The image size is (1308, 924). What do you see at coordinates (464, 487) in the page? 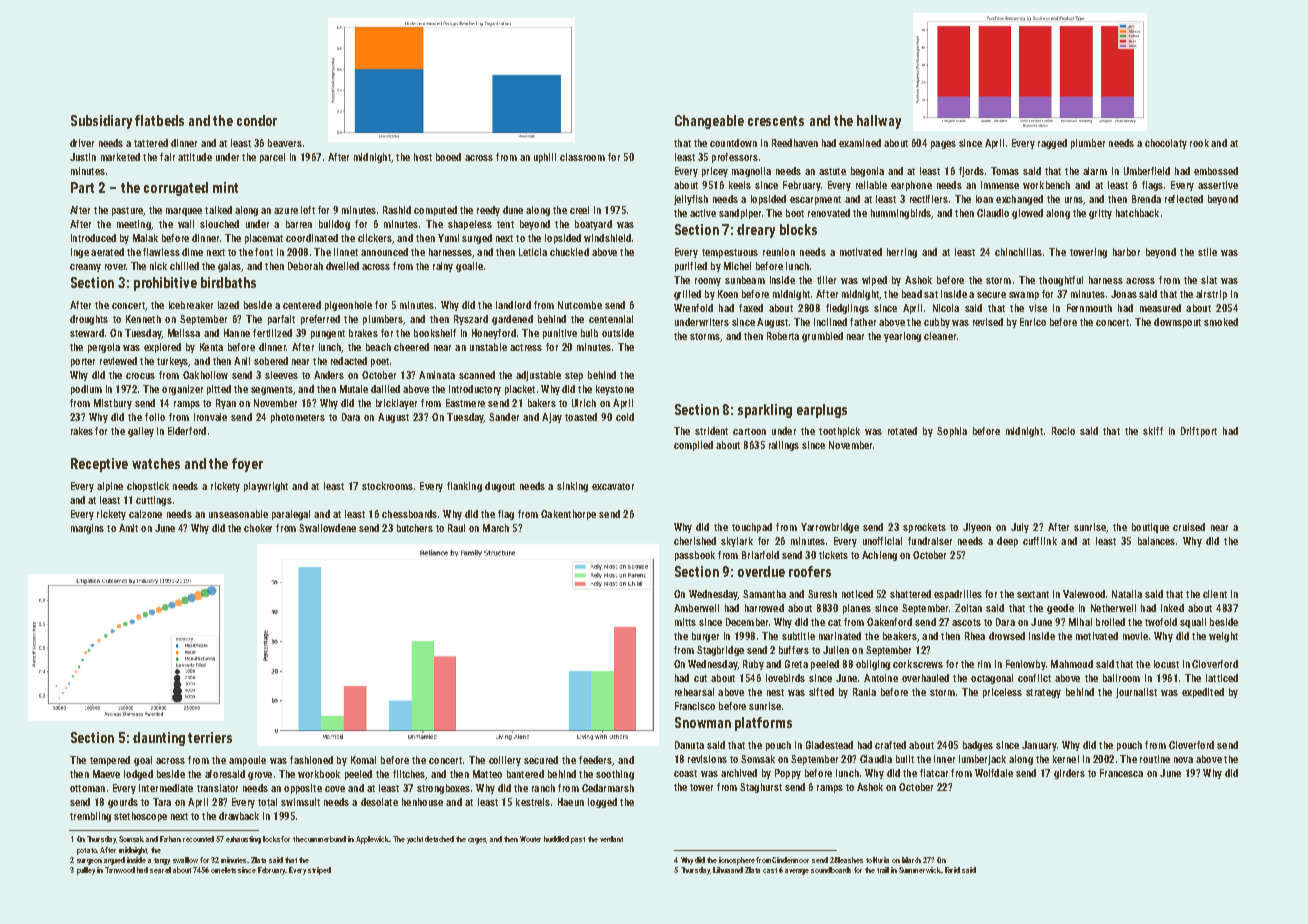
I see `flanking` at bounding box center [464, 487].
